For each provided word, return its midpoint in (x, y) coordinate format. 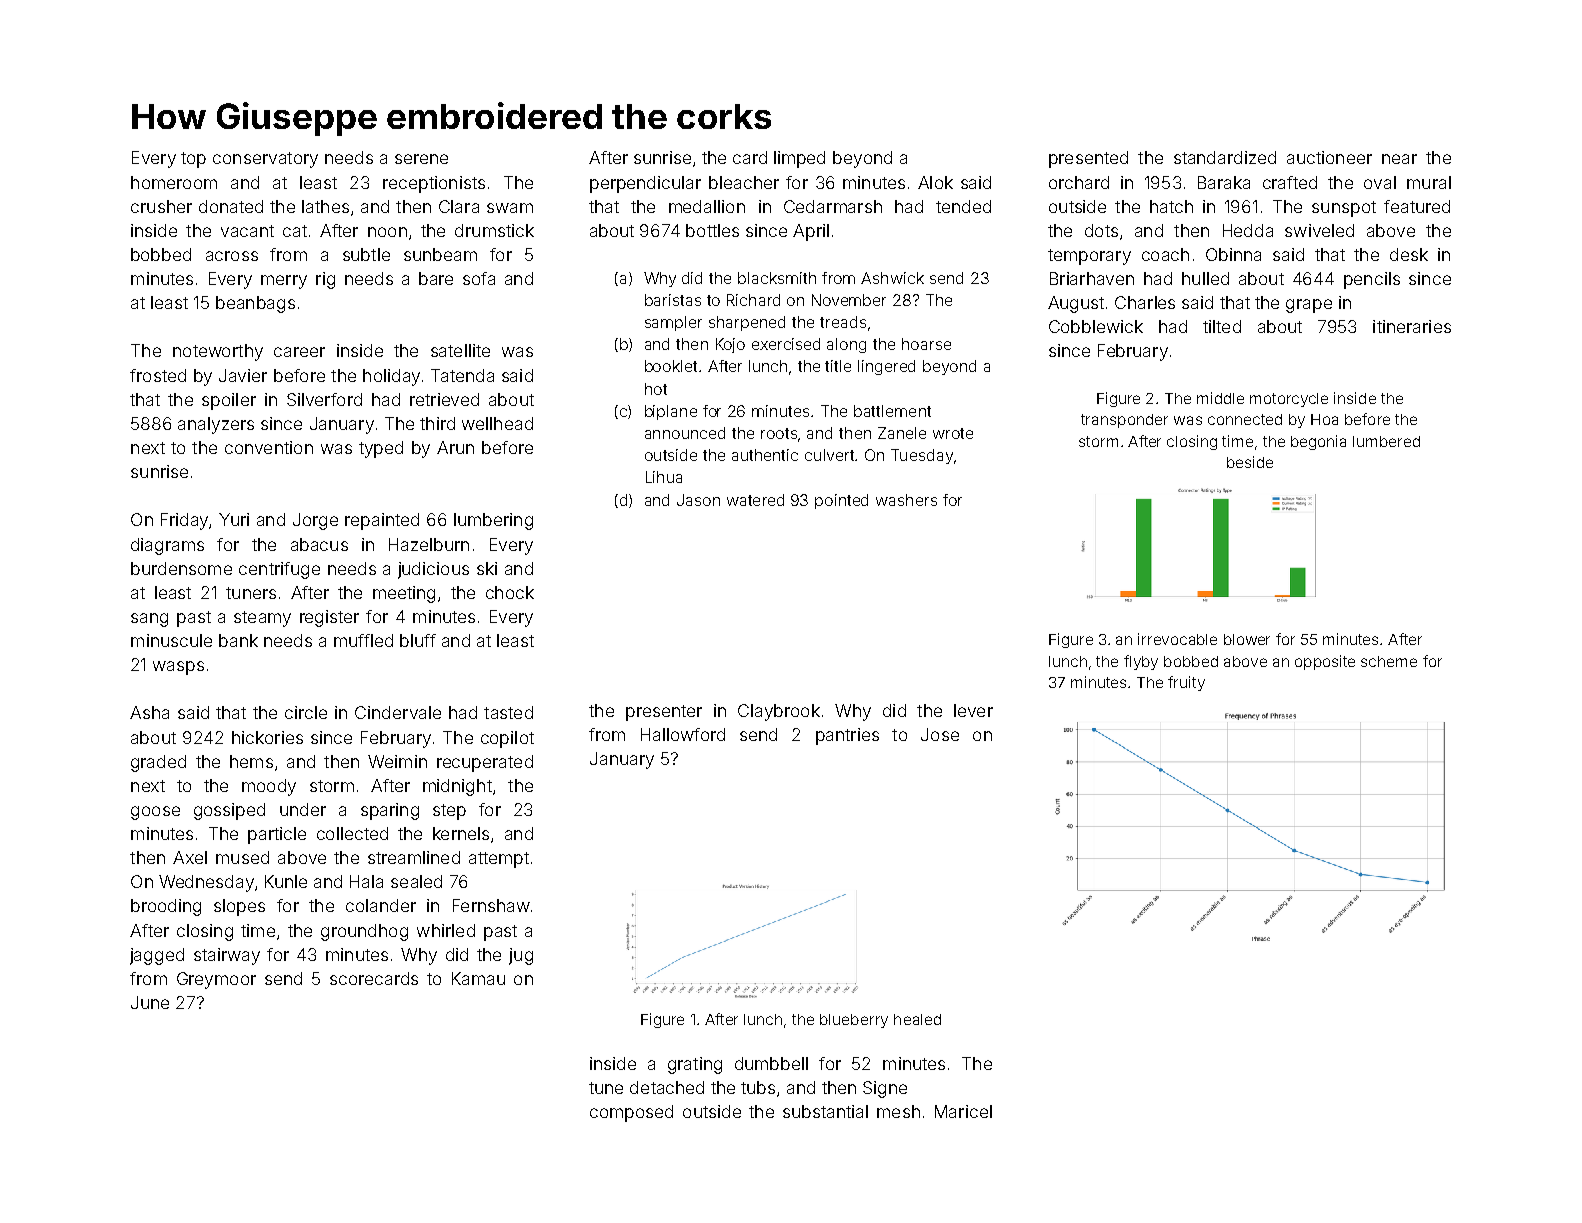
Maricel (963, 1111)
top (193, 160)
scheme (1389, 661)
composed (631, 1113)
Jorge (315, 521)
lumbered (1386, 441)
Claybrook (779, 712)
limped (799, 159)
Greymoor (216, 980)
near (1399, 159)
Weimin (397, 761)
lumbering (493, 521)
